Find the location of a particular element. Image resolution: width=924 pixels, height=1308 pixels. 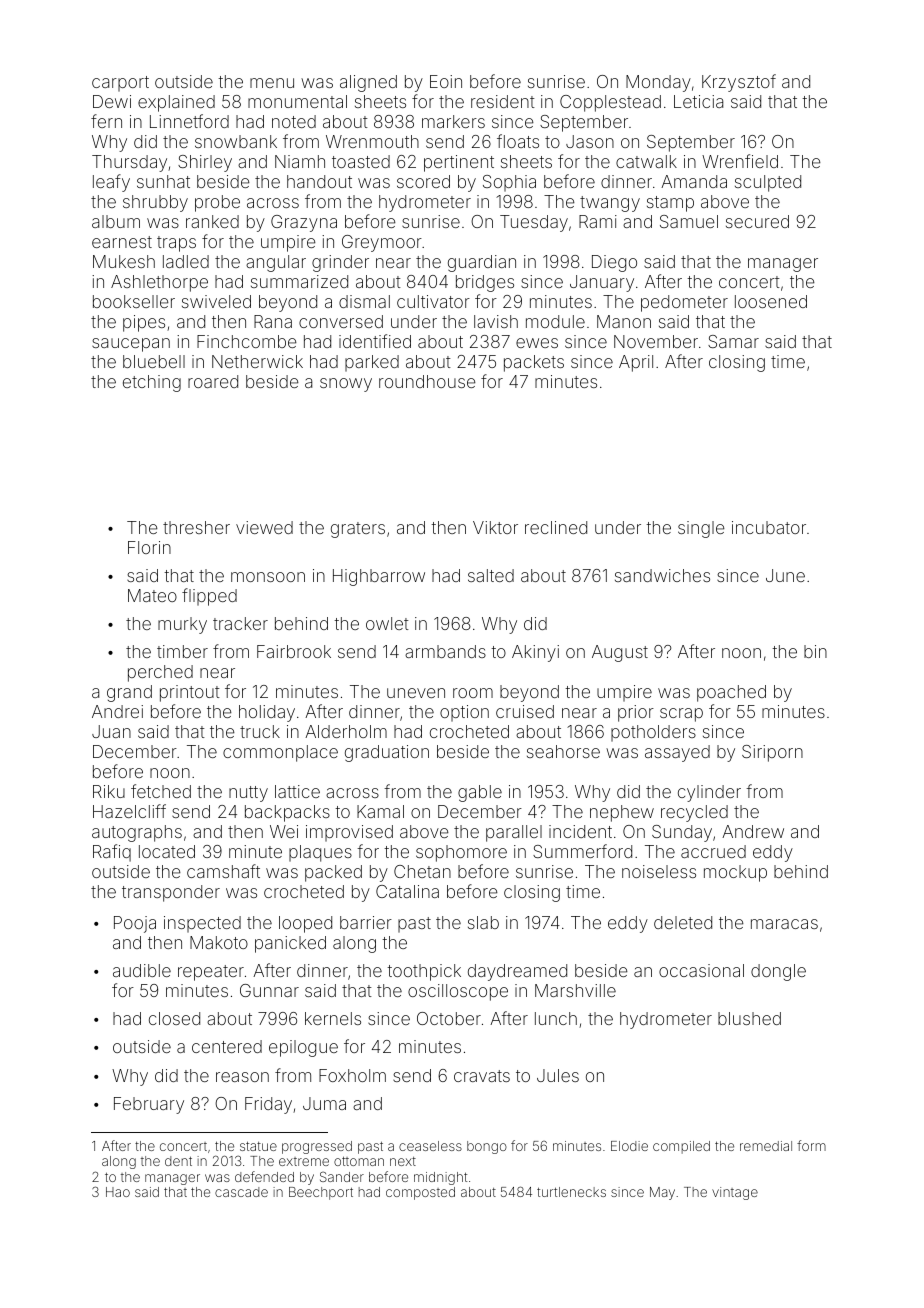

single is located at coordinates (701, 529).
